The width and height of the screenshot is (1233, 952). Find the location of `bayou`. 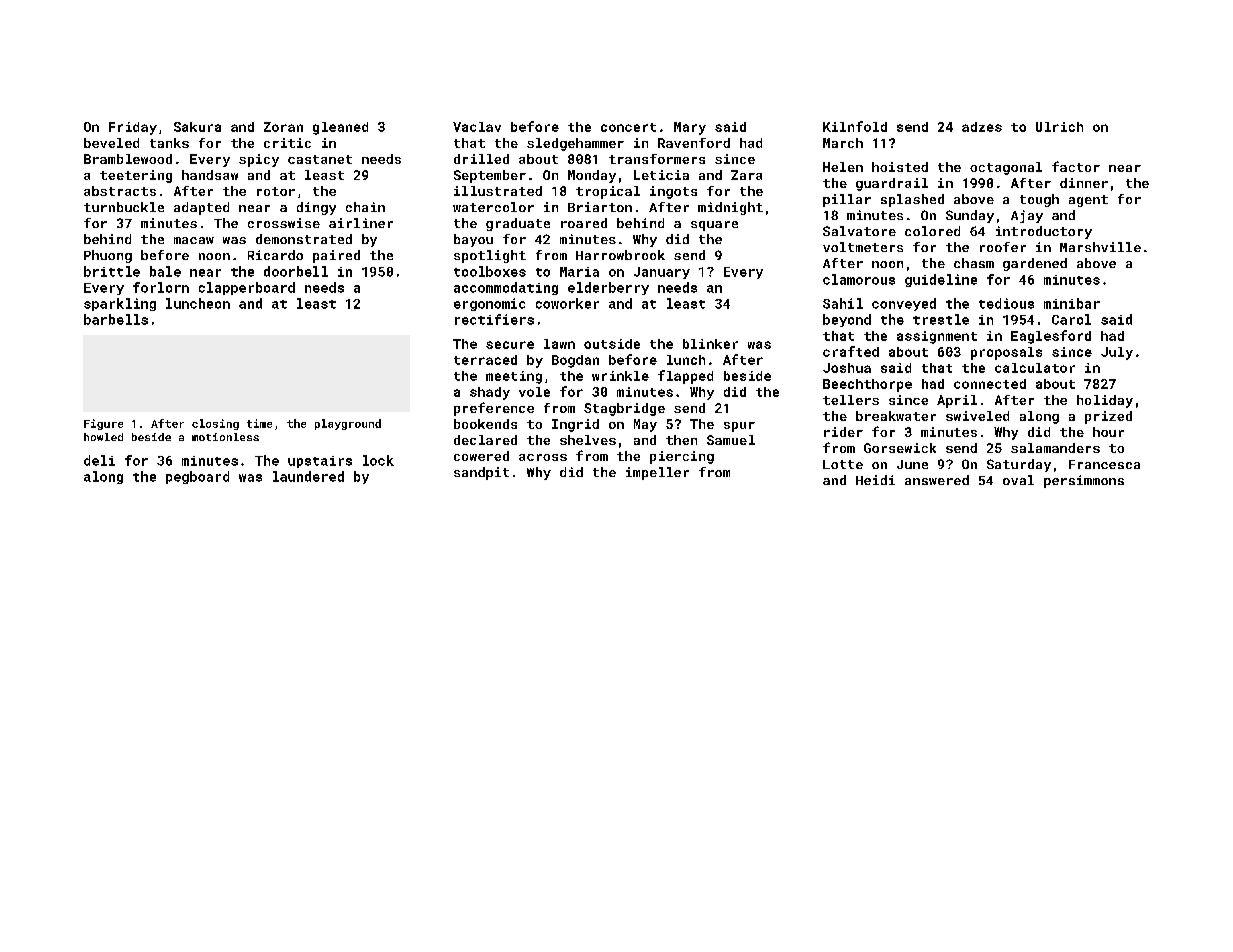

bayou is located at coordinates (473, 240).
